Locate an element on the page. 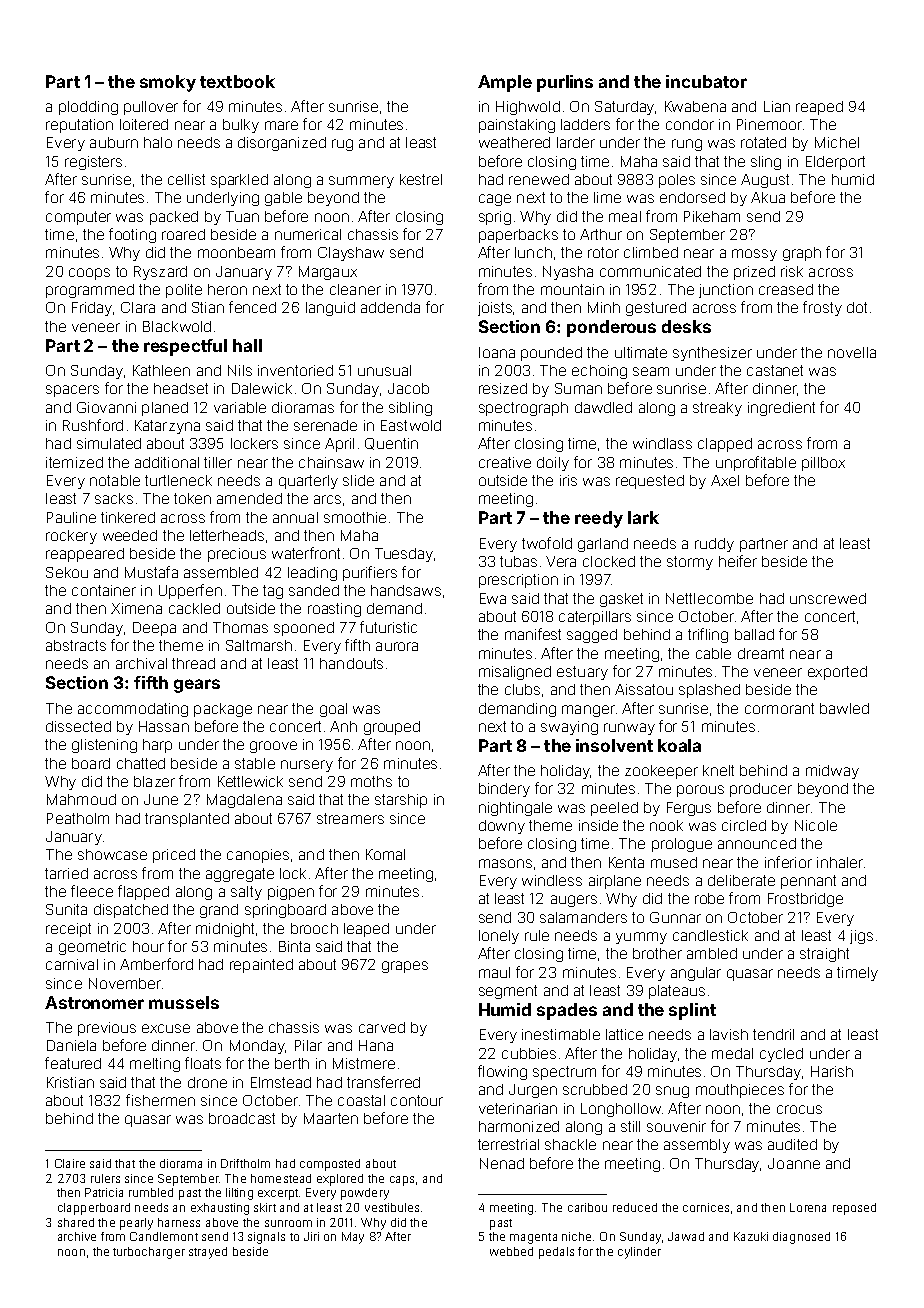  windless is located at coordinates (552, 880).
